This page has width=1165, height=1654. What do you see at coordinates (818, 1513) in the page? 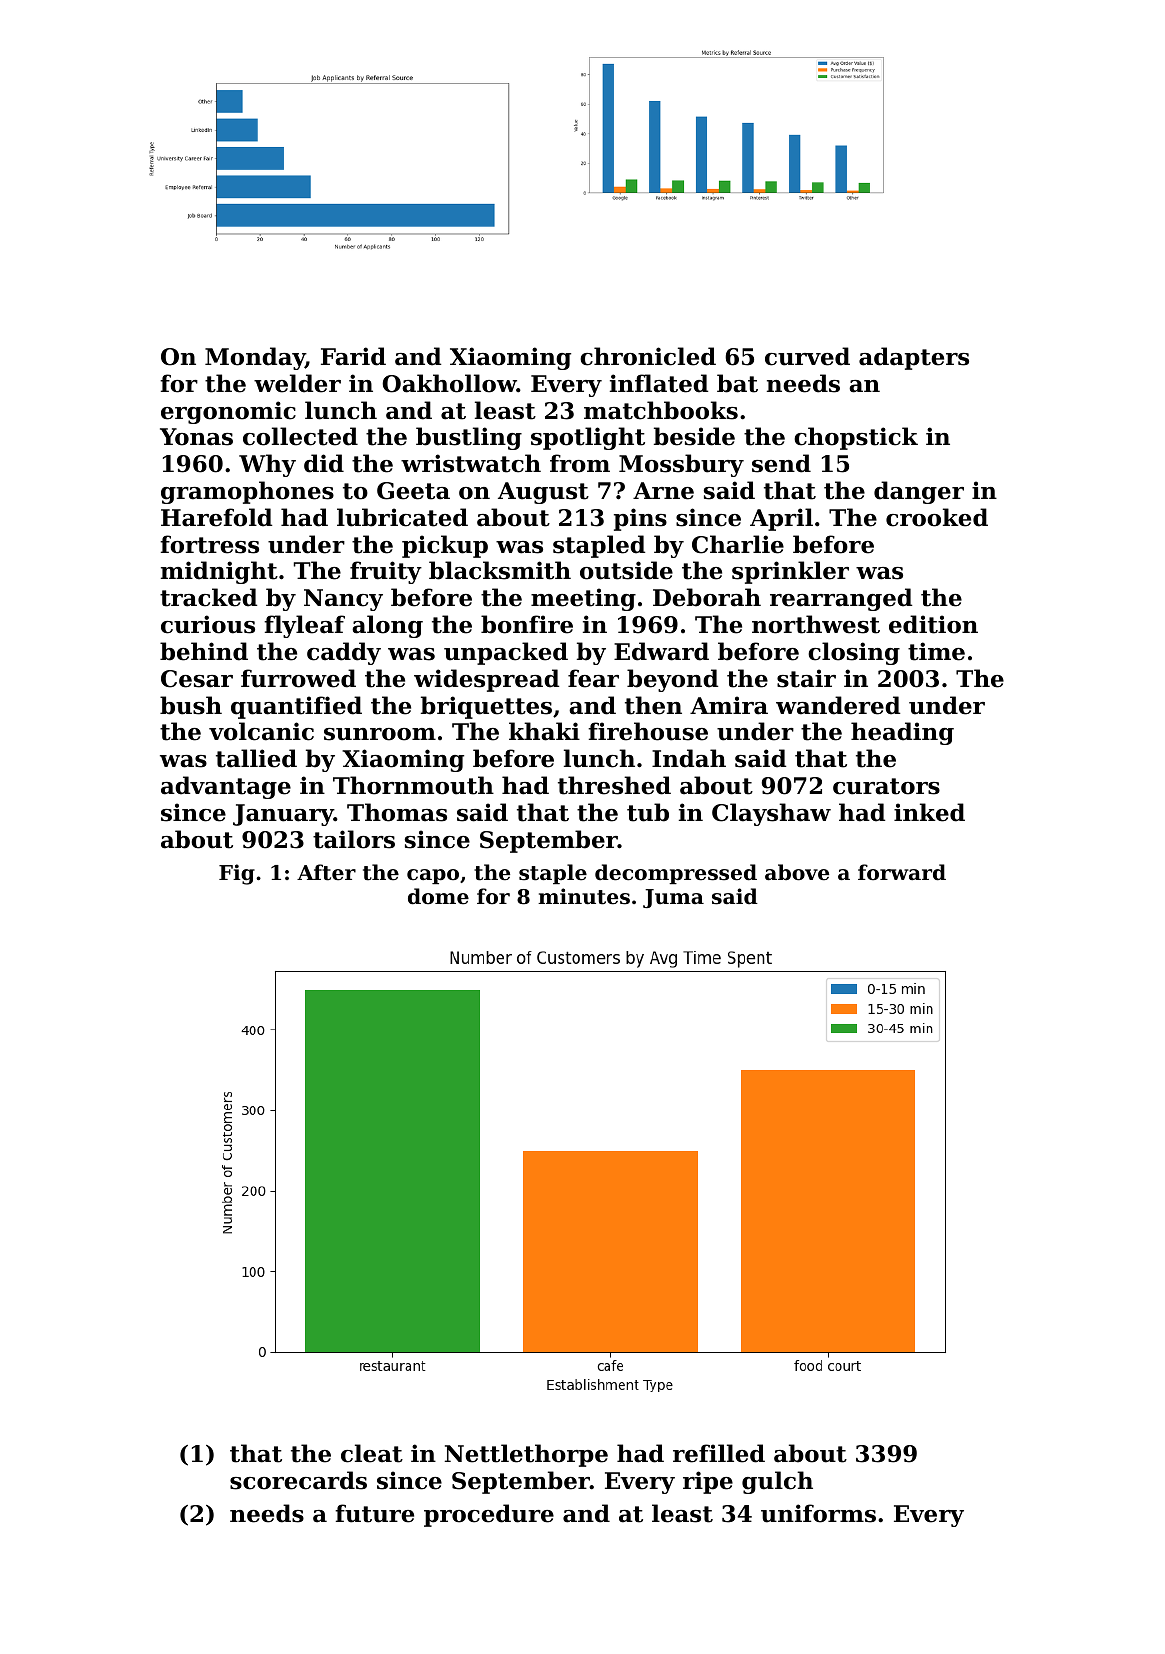
I see `uniforms` at bounding box center [818, 1513].
